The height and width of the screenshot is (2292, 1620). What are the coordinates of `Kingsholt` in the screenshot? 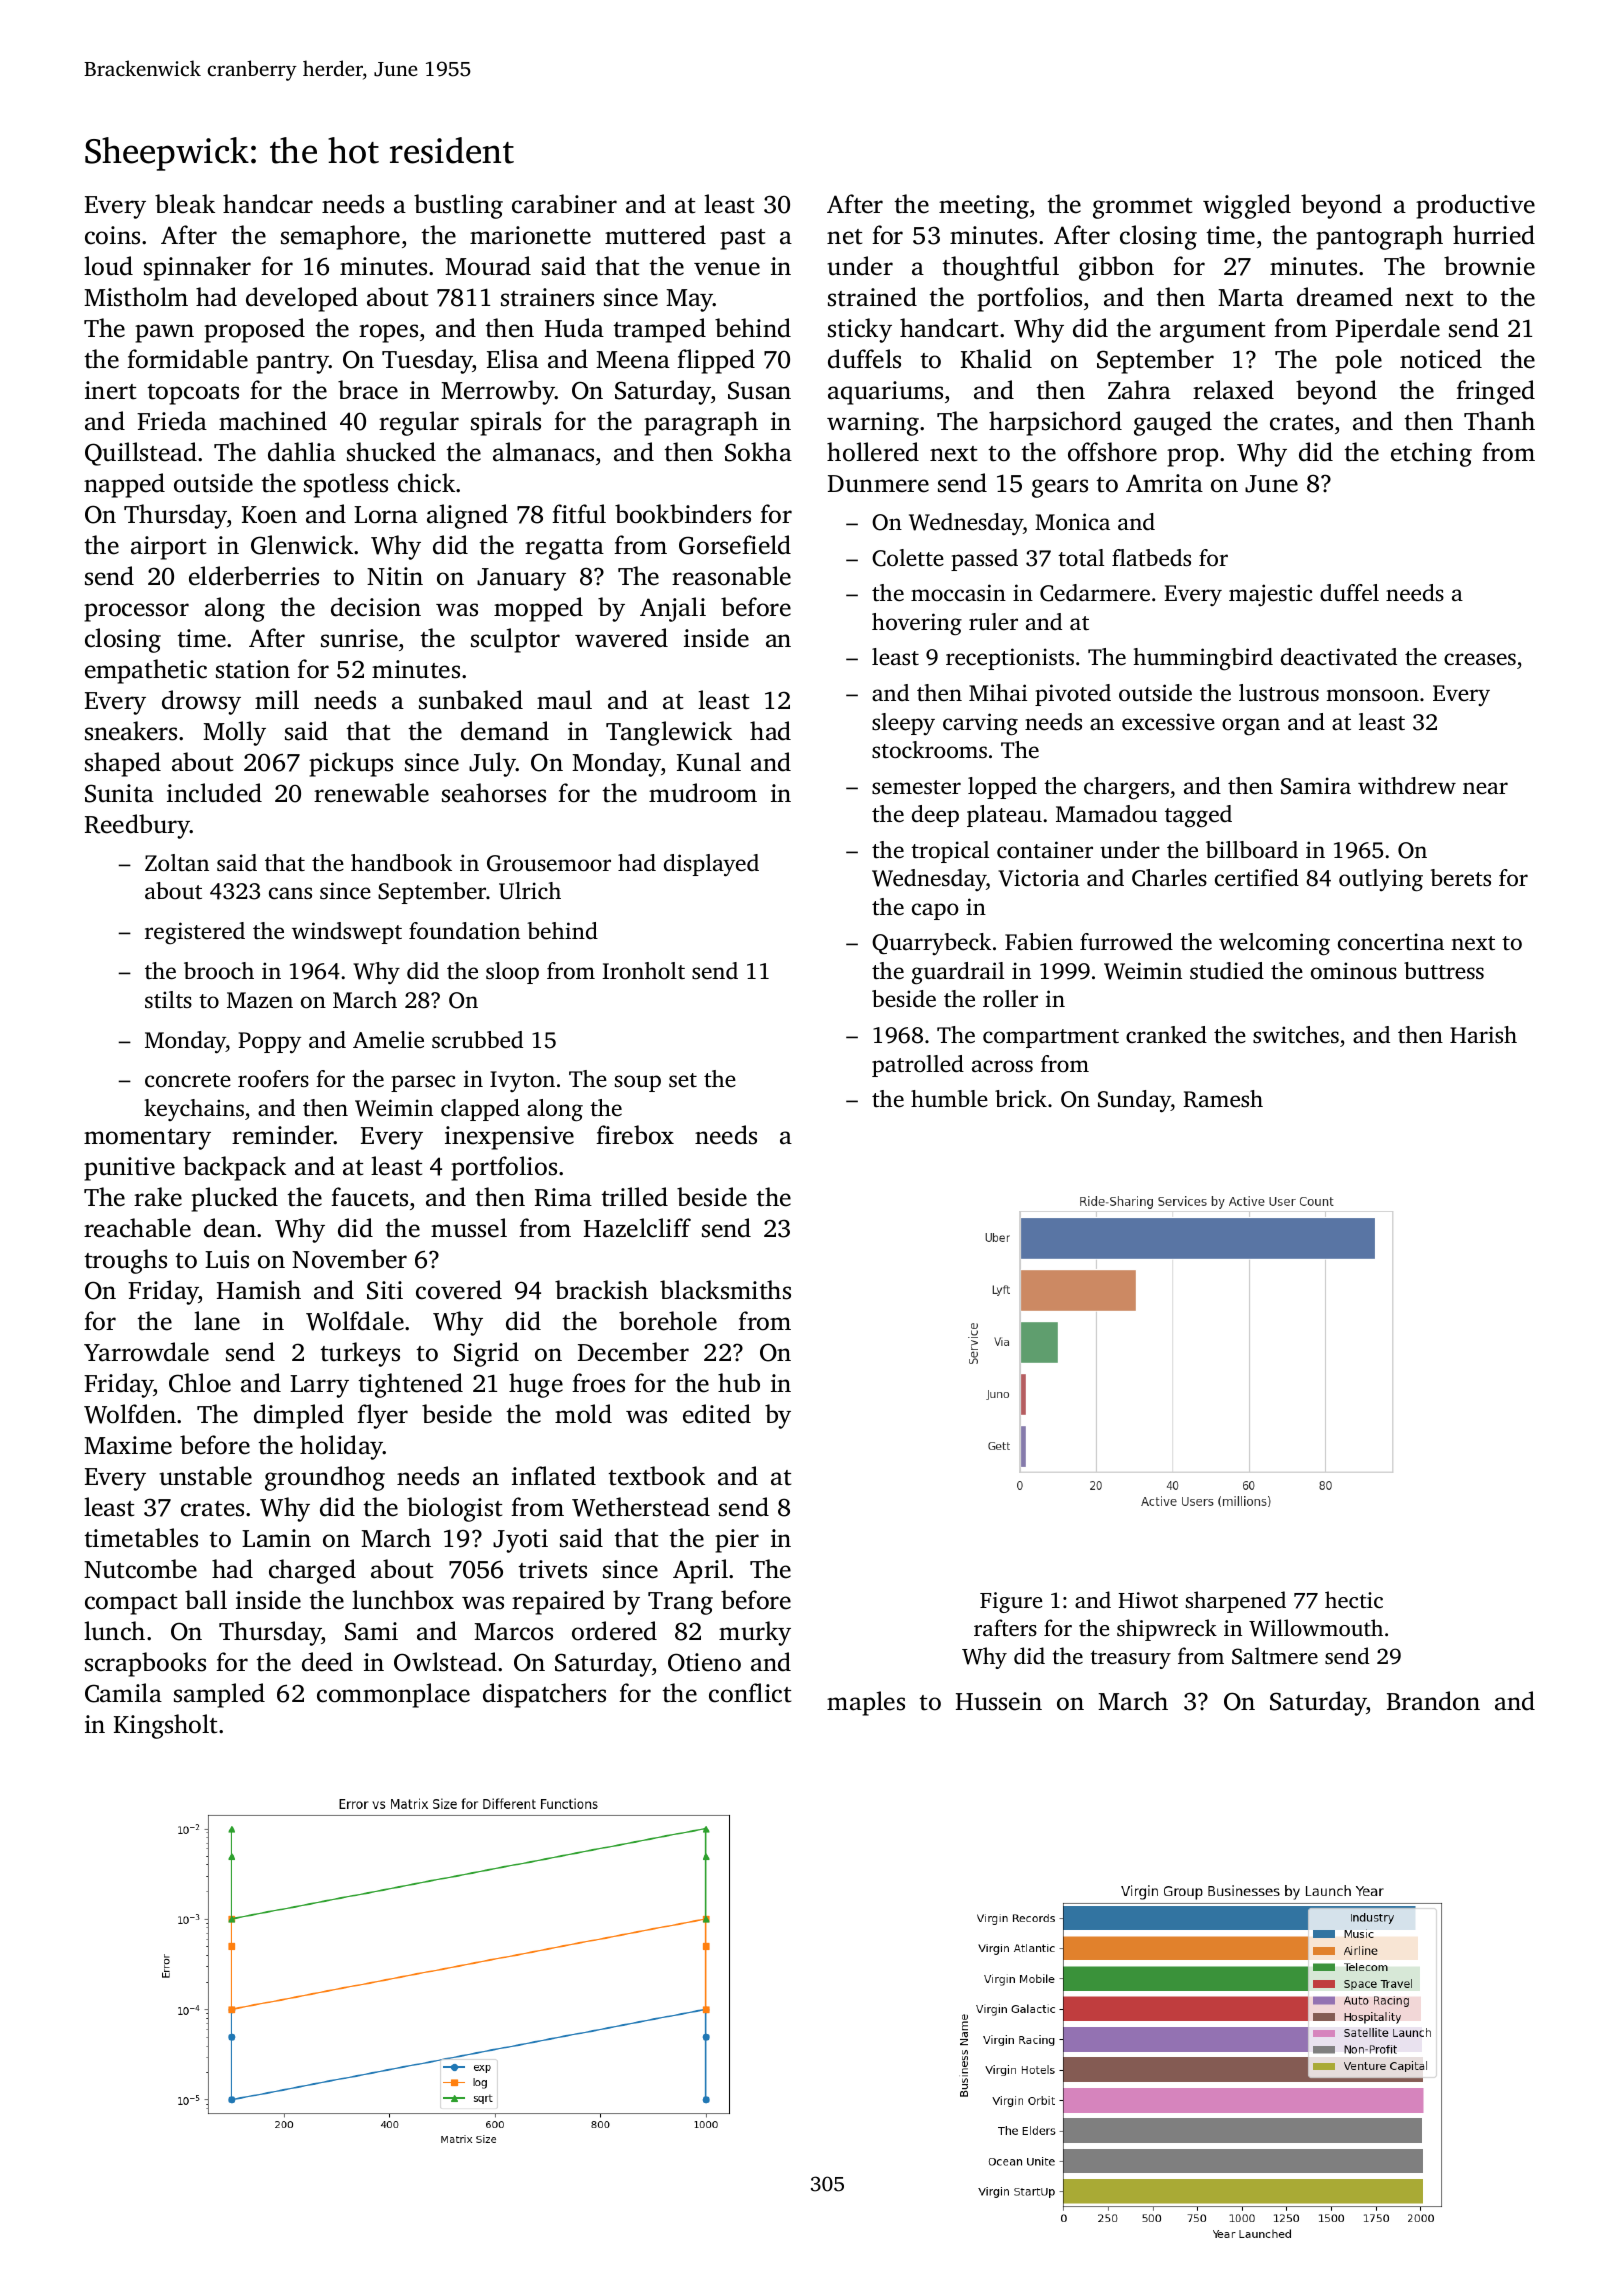 It's located at (165, 1726).
